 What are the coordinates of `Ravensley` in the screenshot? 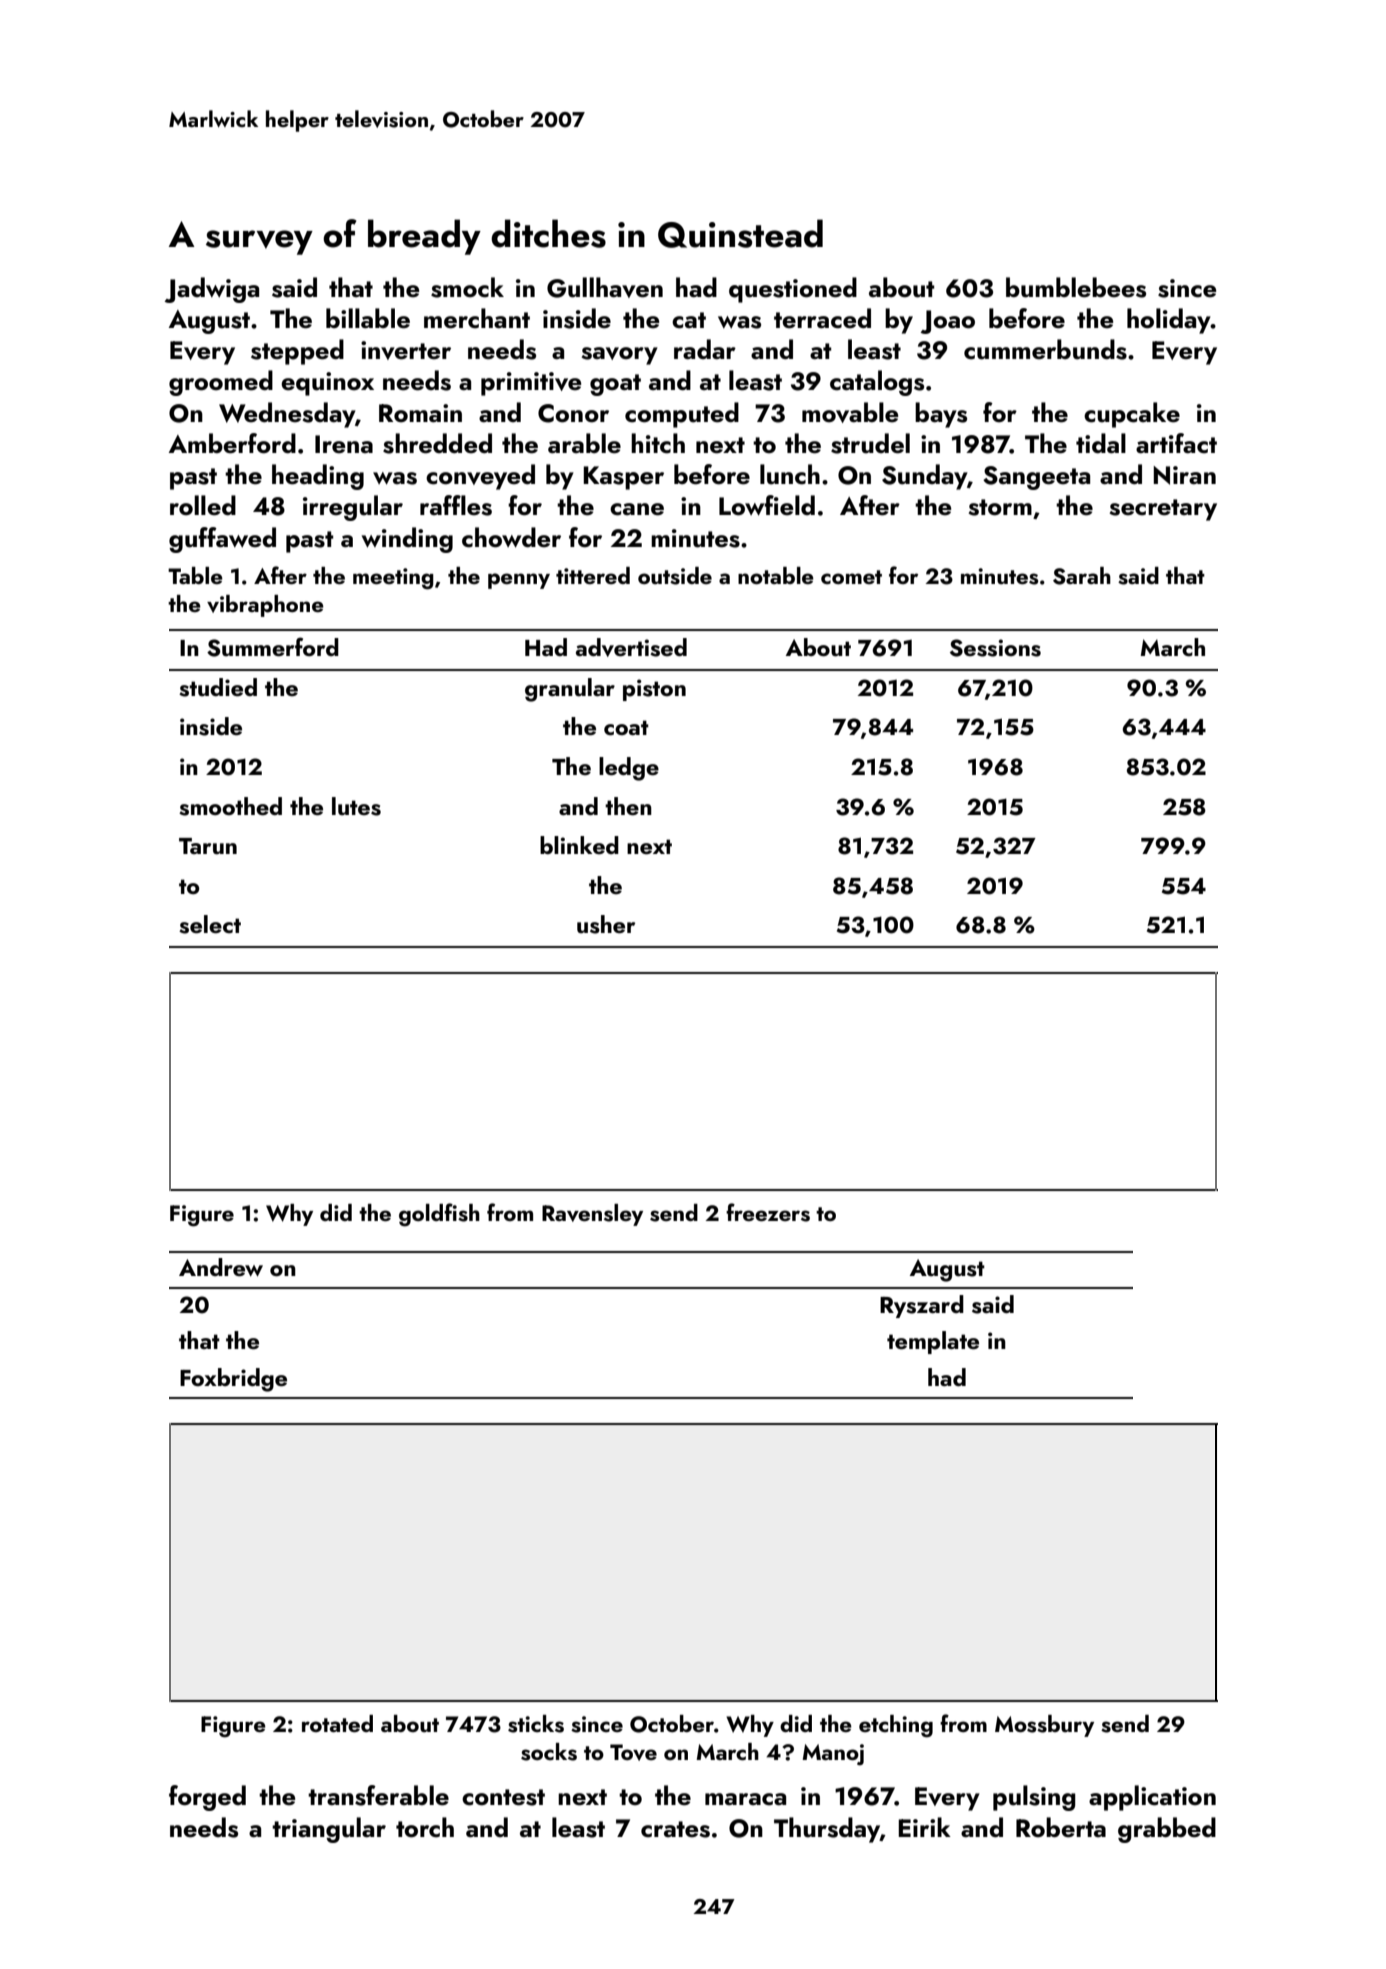 It's located at (592, 1215).
